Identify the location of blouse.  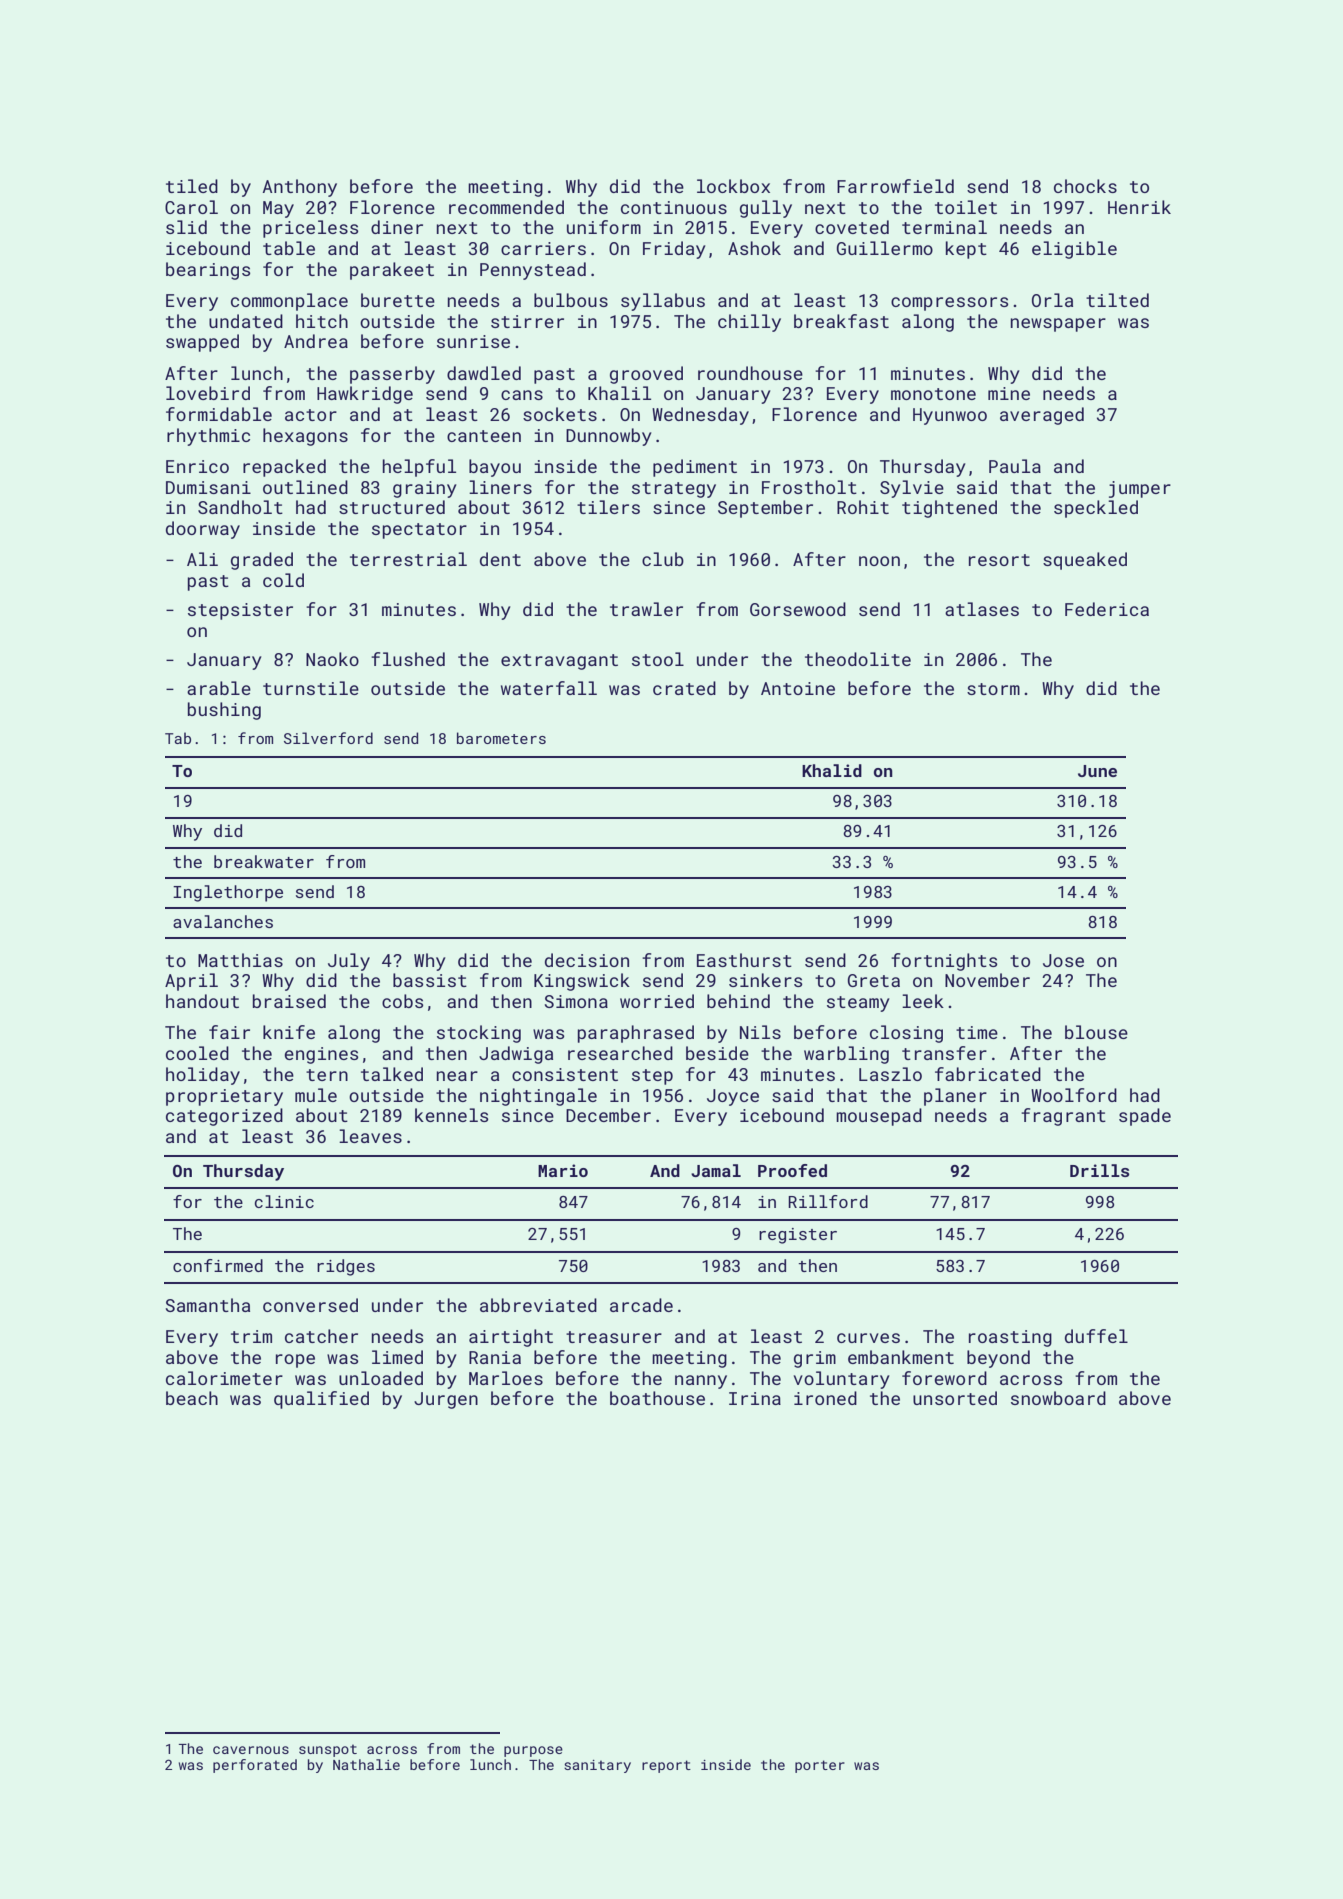
(1096, 1032).
